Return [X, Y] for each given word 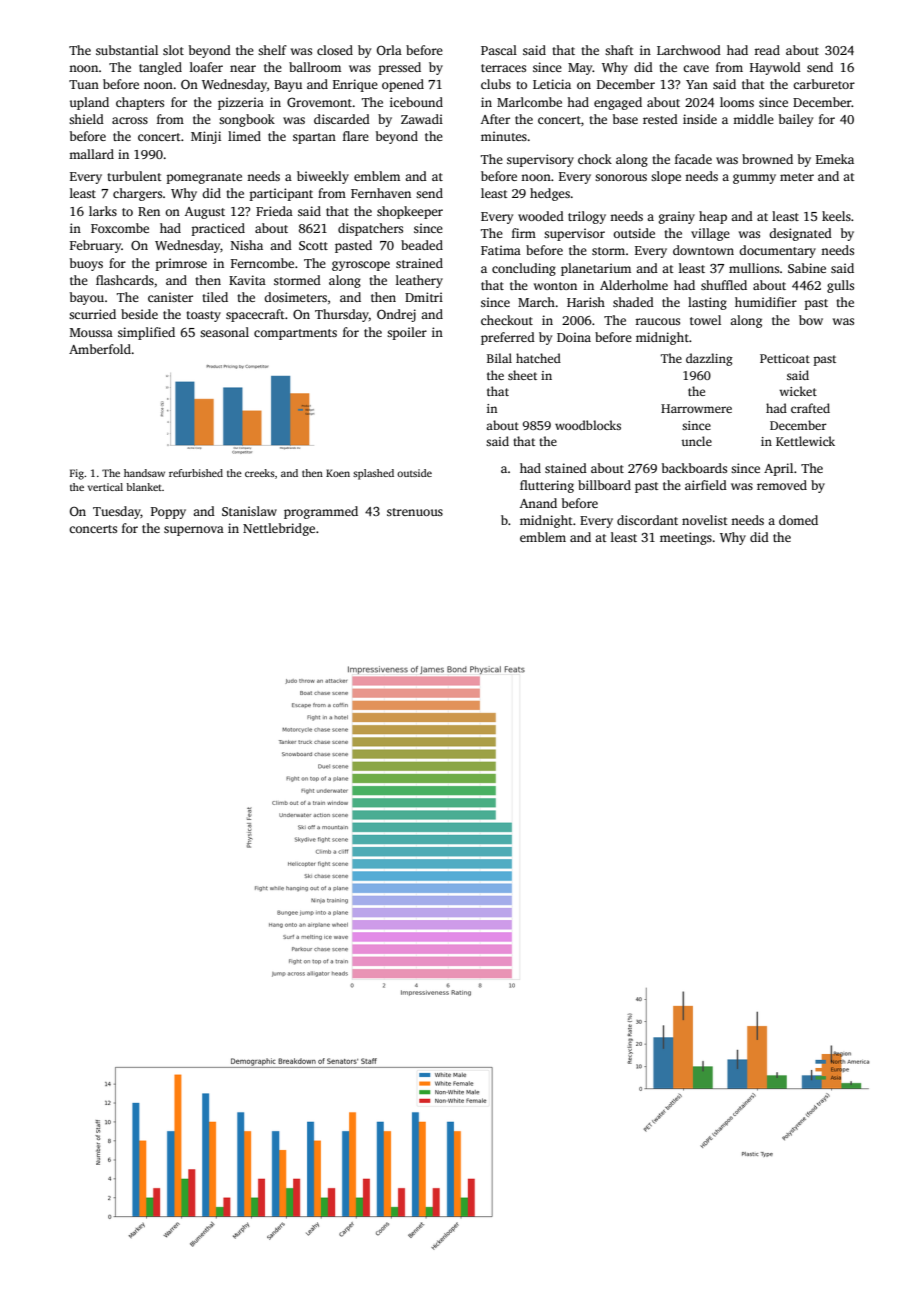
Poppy [168, 513]
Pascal [499, 50]
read [767, 50]
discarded [342, 119]
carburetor [824, 84]
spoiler [407, 333]
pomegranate [204, 178]
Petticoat [785, 358]
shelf [272, 50]
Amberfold [100, 349]
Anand [538, 503]
